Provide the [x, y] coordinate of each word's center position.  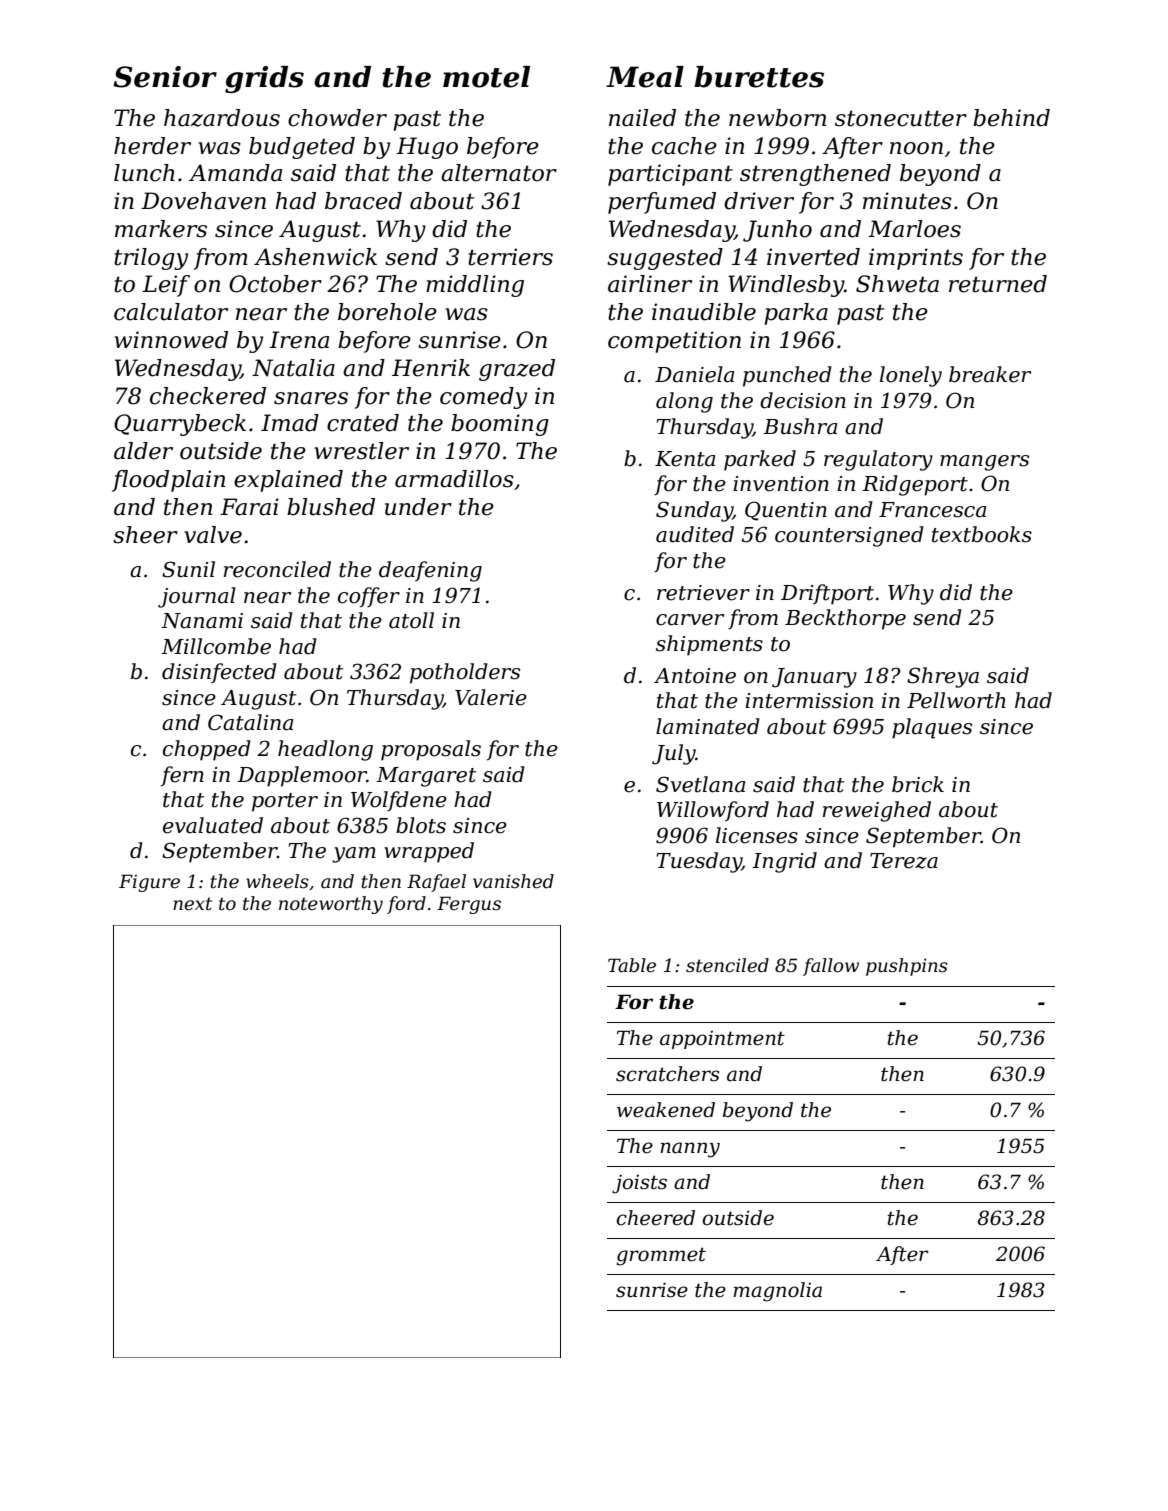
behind [1011, 118]
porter [285, 802]
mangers [984, 463]
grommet [661, 1256]
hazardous [222, 118]
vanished [513, 881]
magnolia [777, 1292]
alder [143, 451]
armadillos [454, 479]
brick [918, 784]
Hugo [427, 148]
